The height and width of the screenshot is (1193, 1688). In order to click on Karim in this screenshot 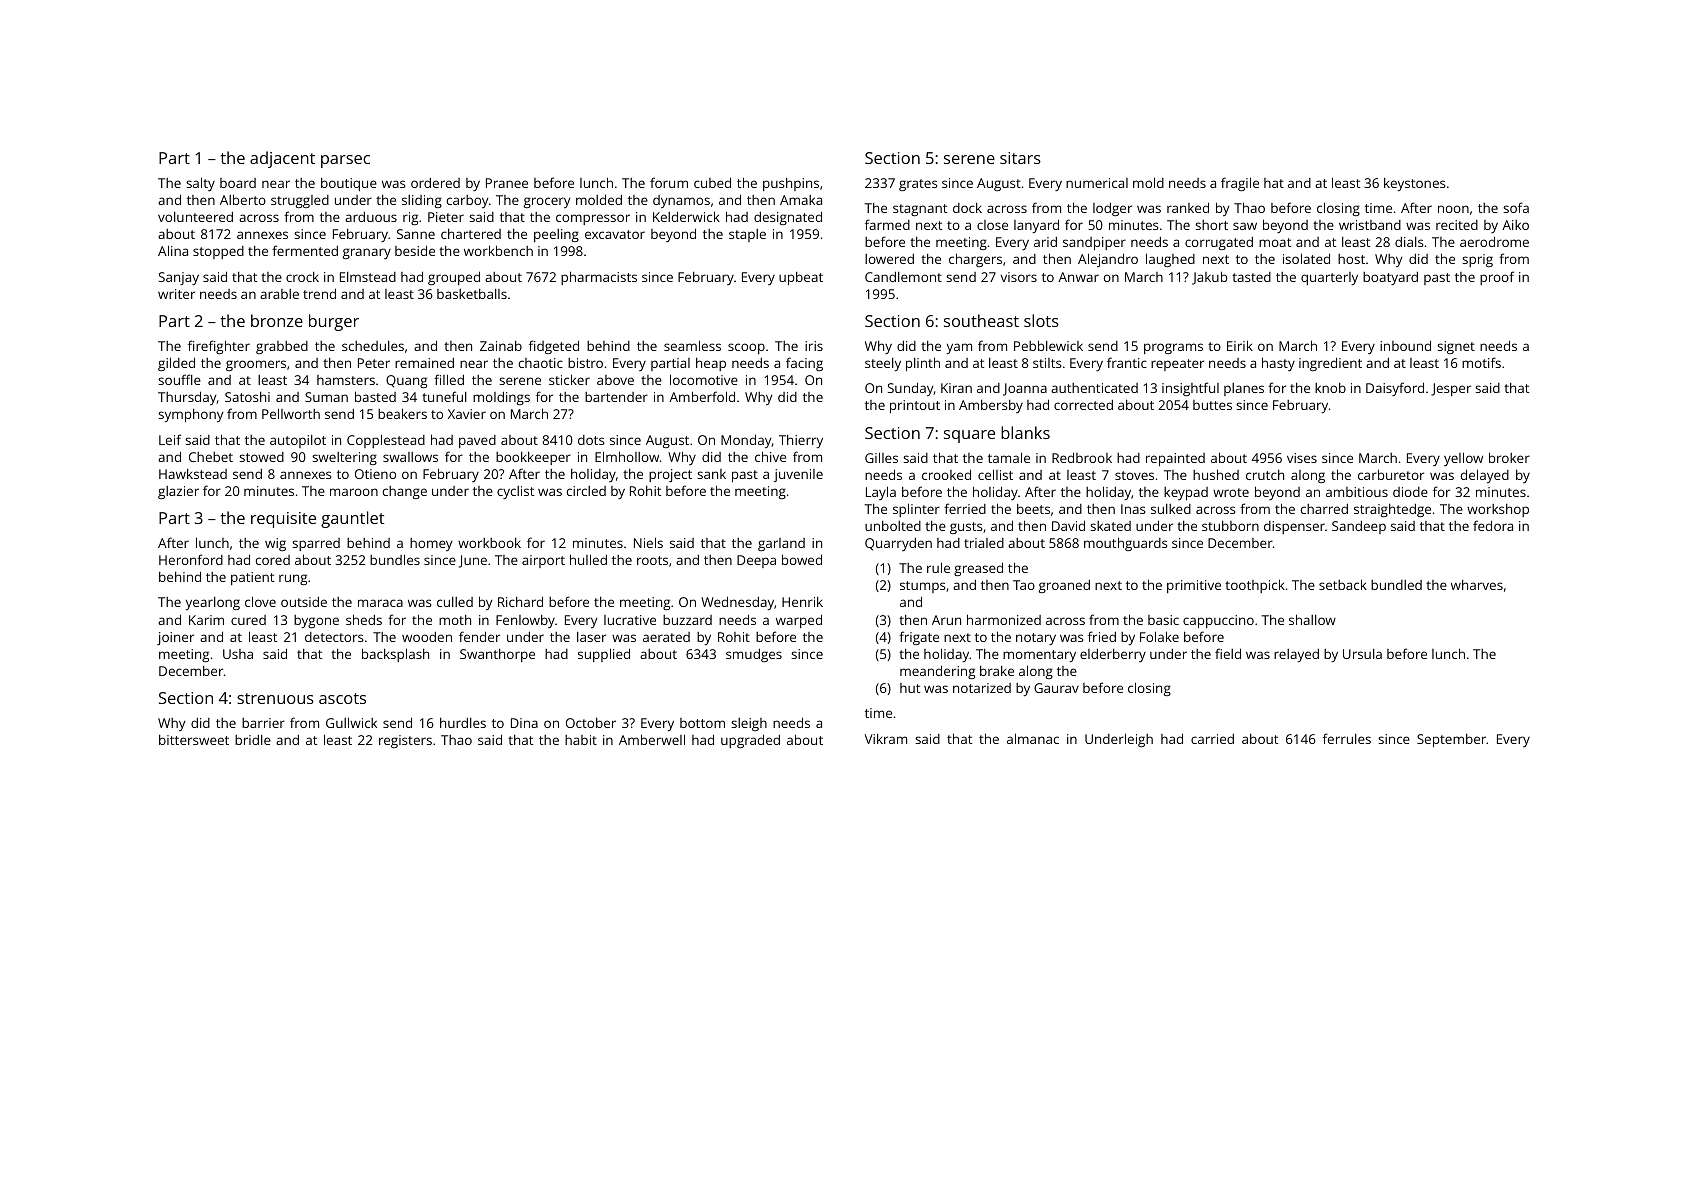, I will do `click(206, 620)`.
